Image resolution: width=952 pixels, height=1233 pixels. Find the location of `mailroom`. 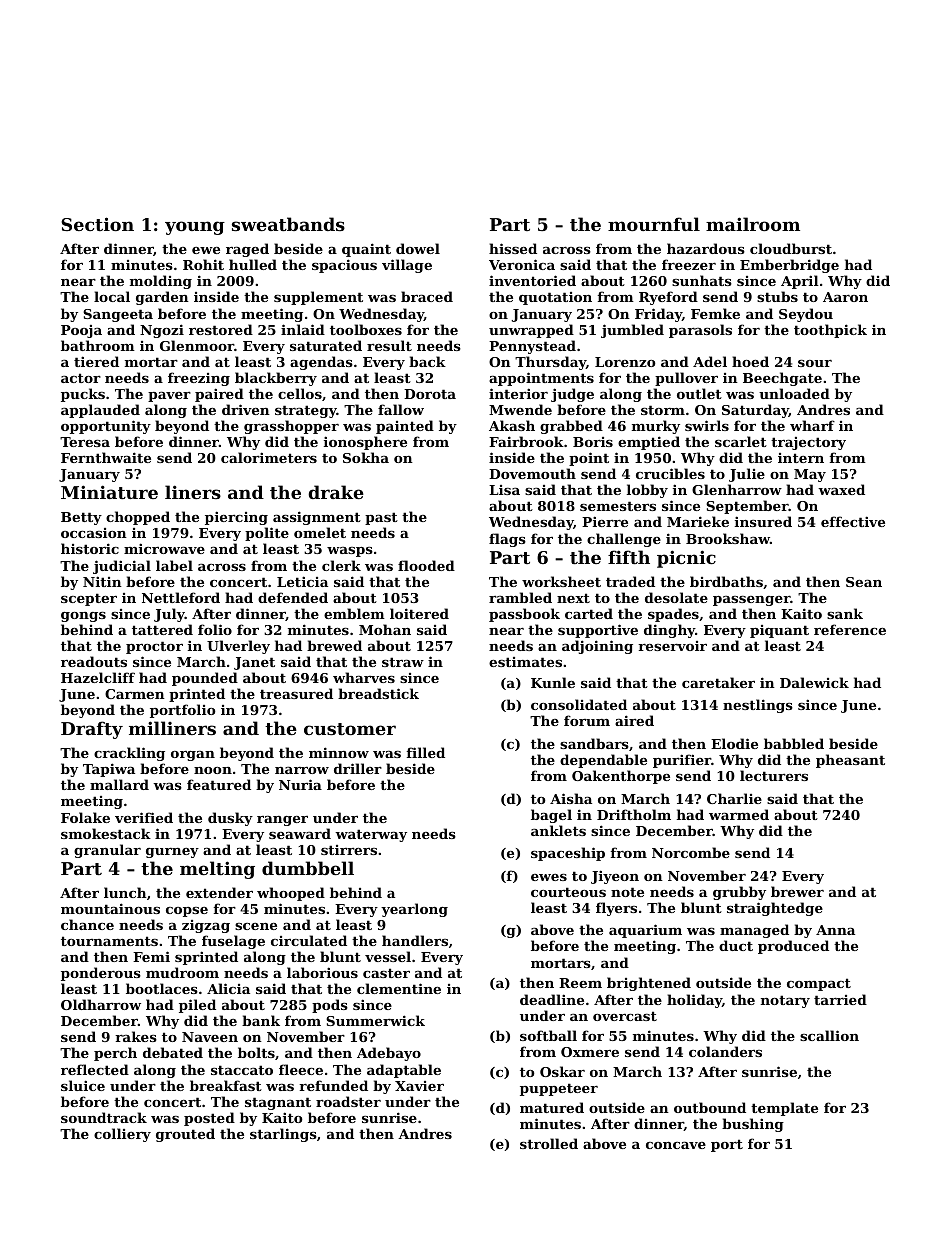

mailroom is located at coordinates (753, 224).
